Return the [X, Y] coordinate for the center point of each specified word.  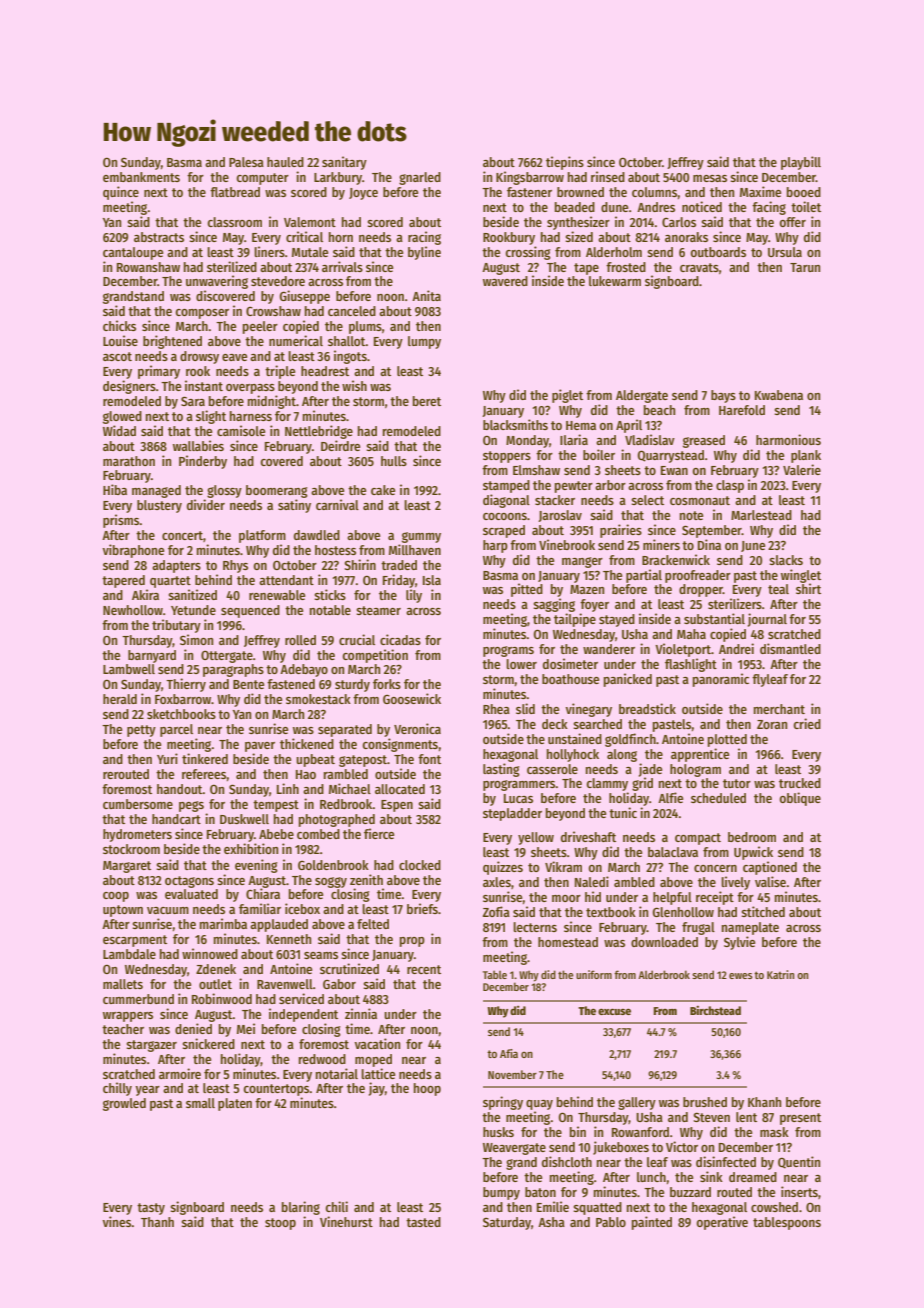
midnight [272, 402]
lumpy [424, 342]
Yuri [167, 758]
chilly [117, 1089]
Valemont [310, 222]
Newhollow [133, 610]
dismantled [790, 648]
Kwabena [779, 395]
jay [377, 1089]
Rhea [496, 709]
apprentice [700, 755]
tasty [151, 1209]
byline [424, 253]
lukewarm [615, 281]
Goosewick [412, 698]
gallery [637, 1103]
